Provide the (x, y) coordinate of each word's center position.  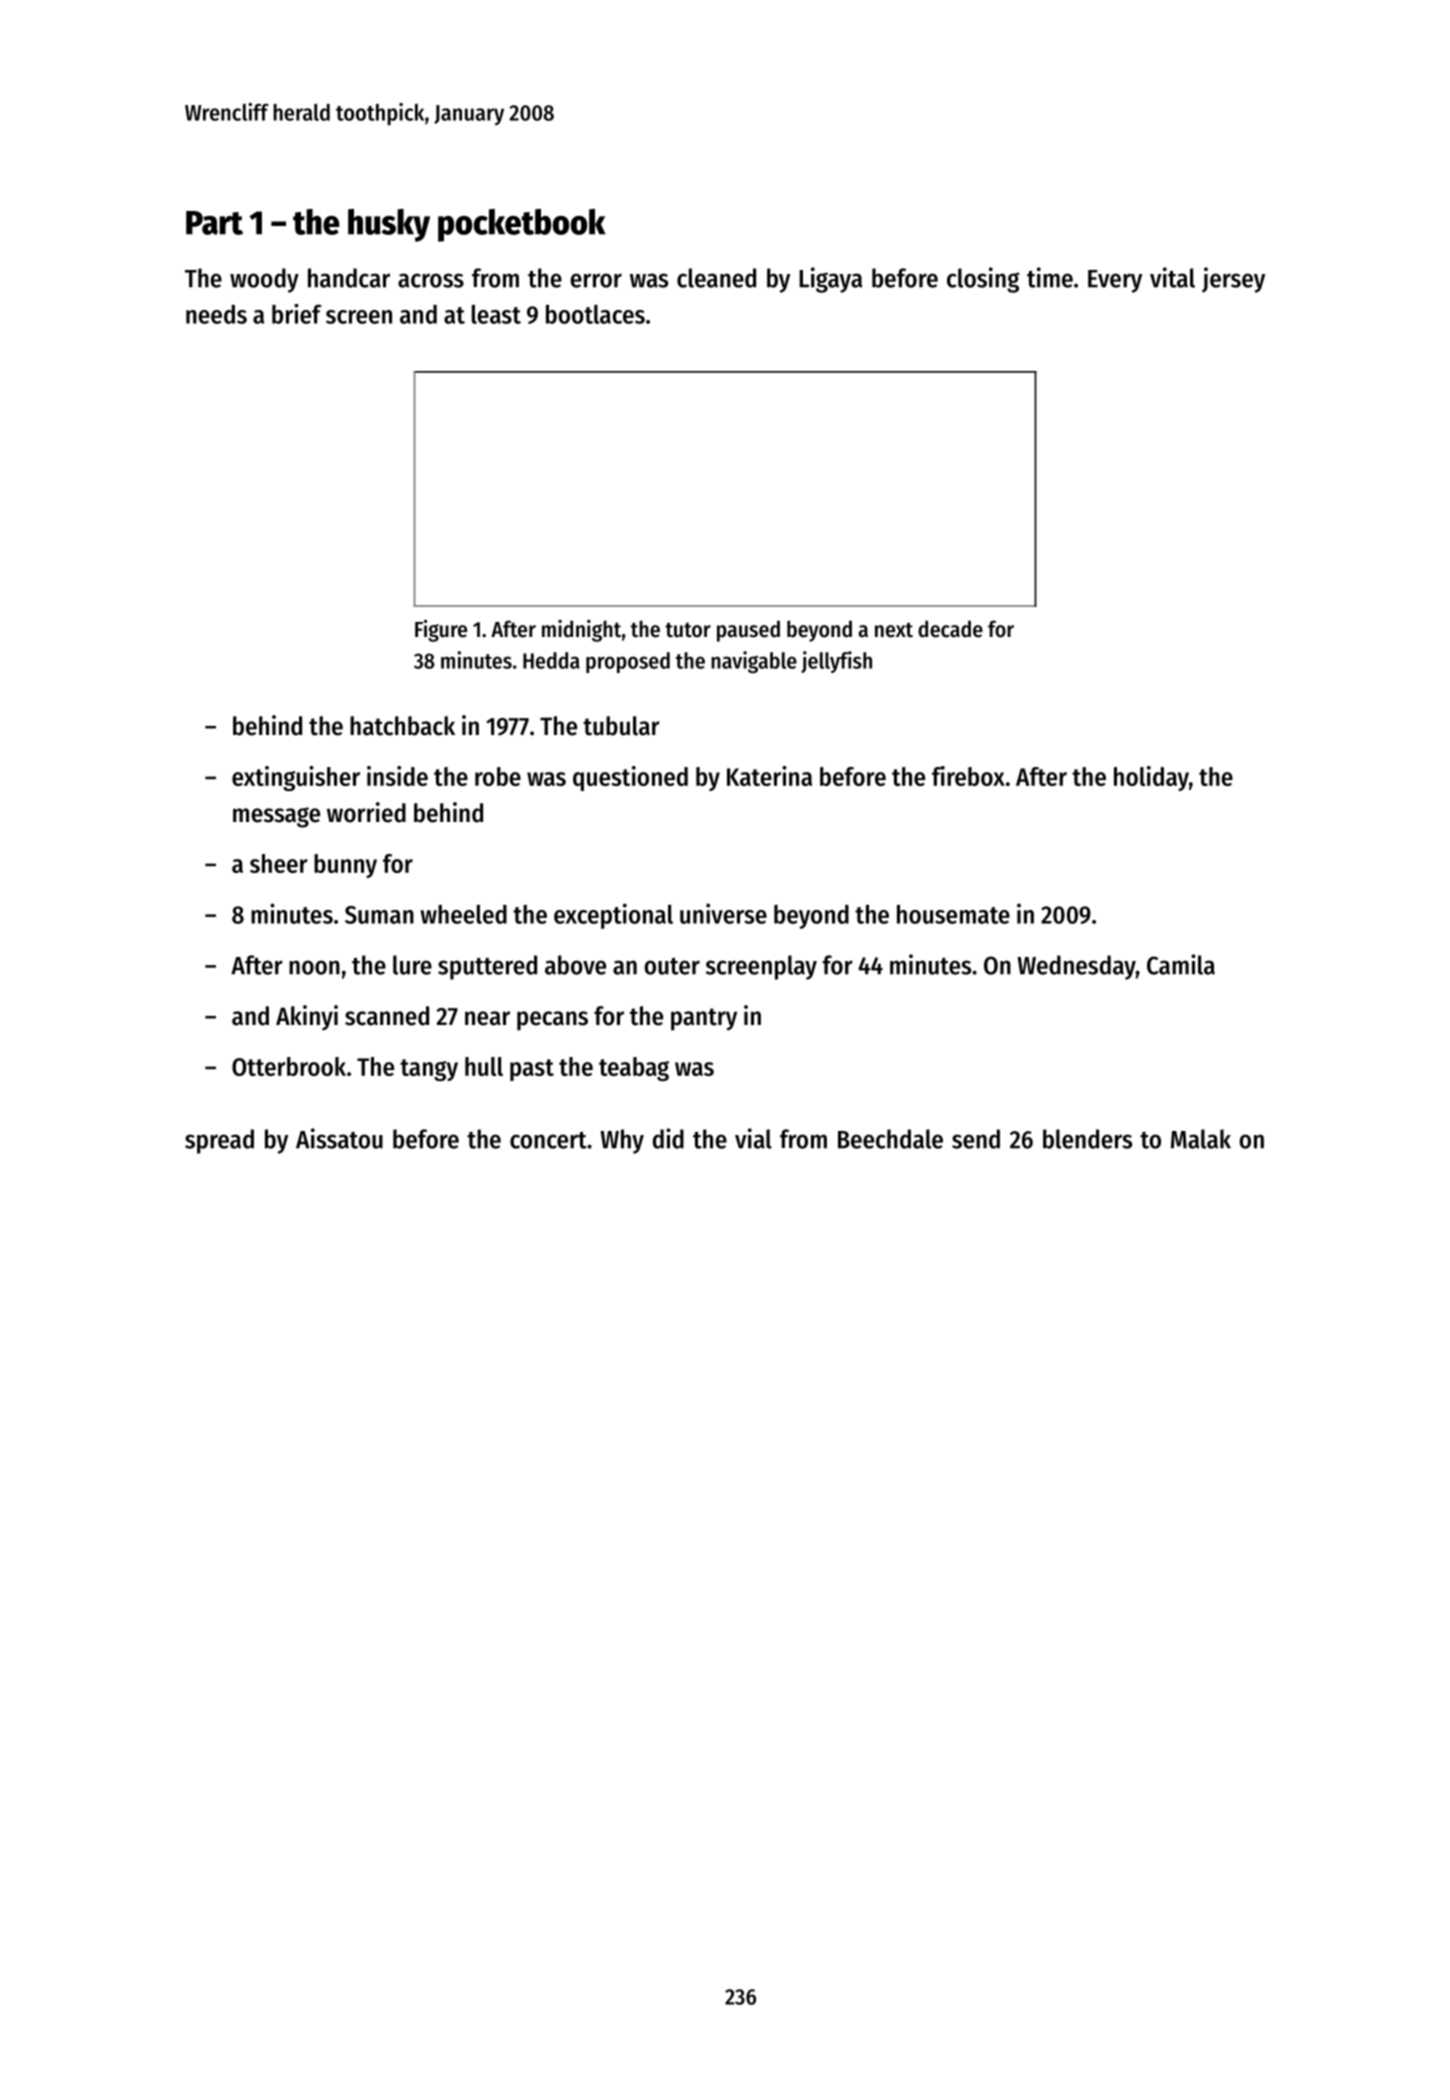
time (1050, 277)
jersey (1233, 280)
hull (484, 1066)
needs (216, 314)
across (431, 280)
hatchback (402, 726)
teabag (634, 1069)
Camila (1181, 964)
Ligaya (830, 280)
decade (950, 629)
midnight (581, 631)
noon (314, 967)
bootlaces (595, 314)
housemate (953, 914)
